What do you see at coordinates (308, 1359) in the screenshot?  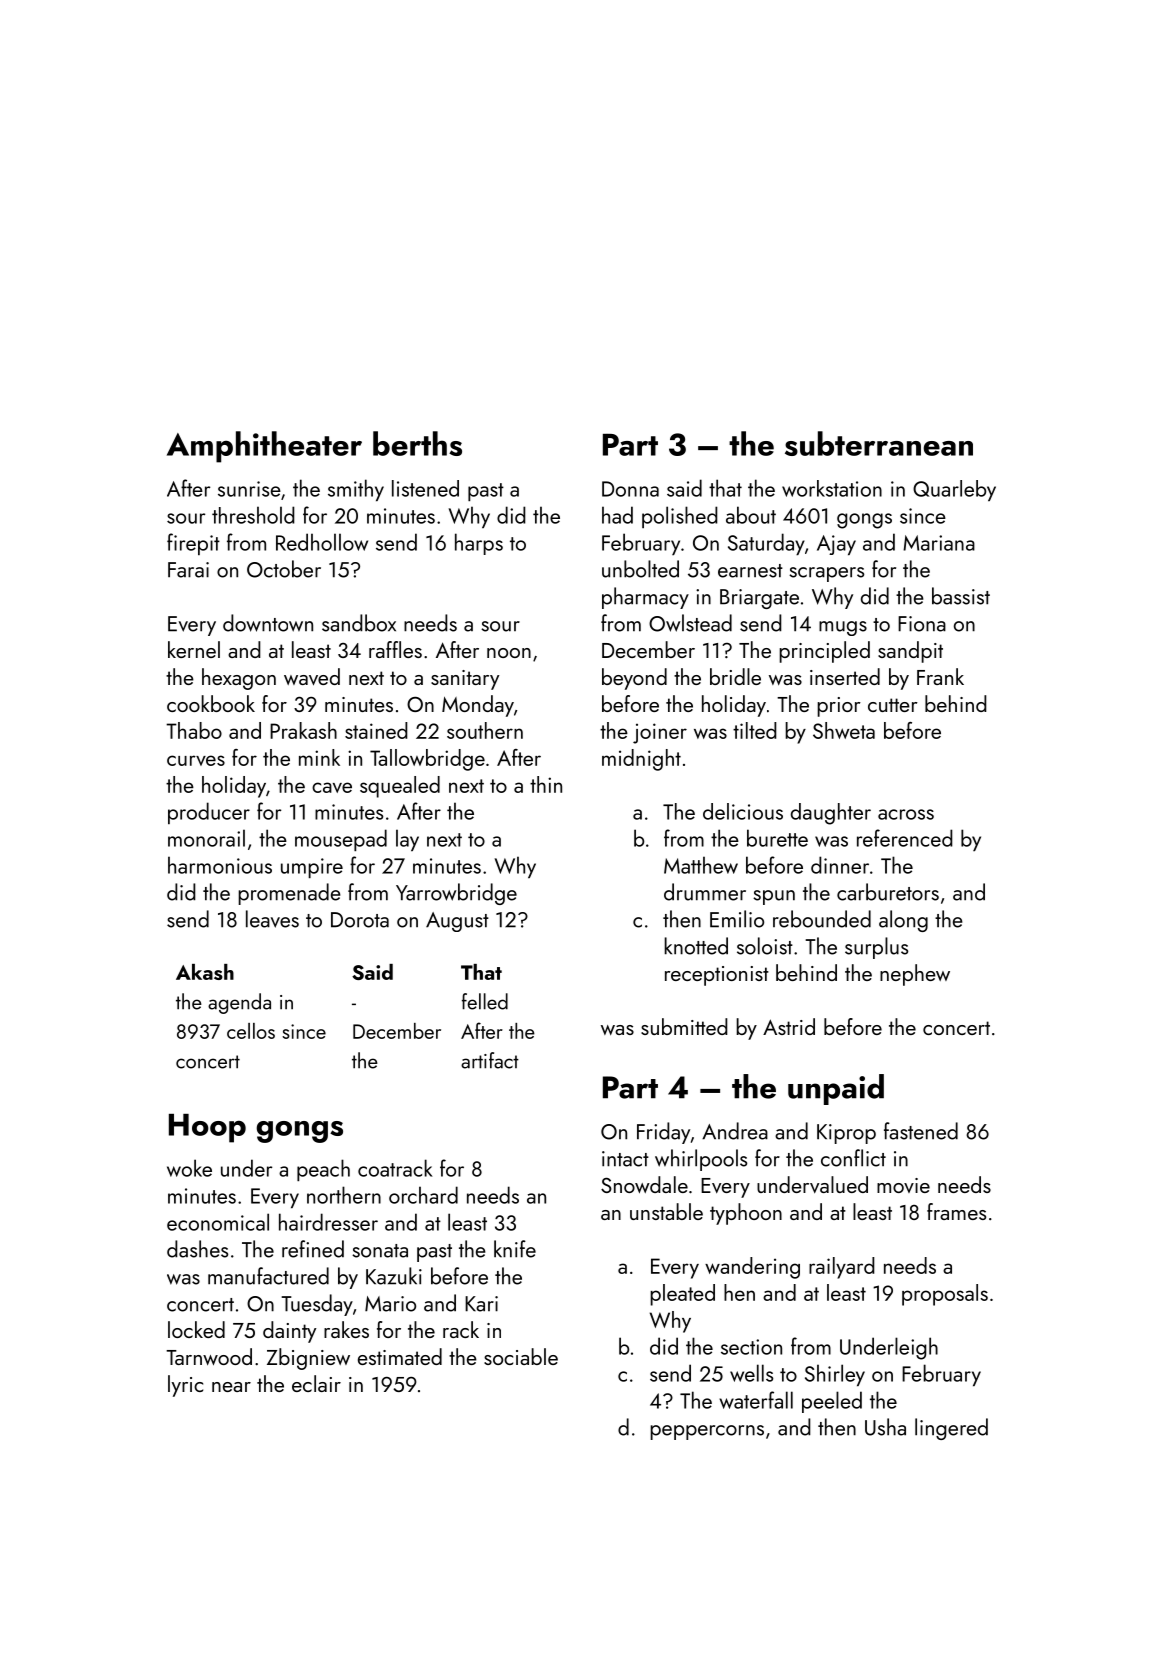 I see `Zbigniew` at bounding box center [308, 1359].
